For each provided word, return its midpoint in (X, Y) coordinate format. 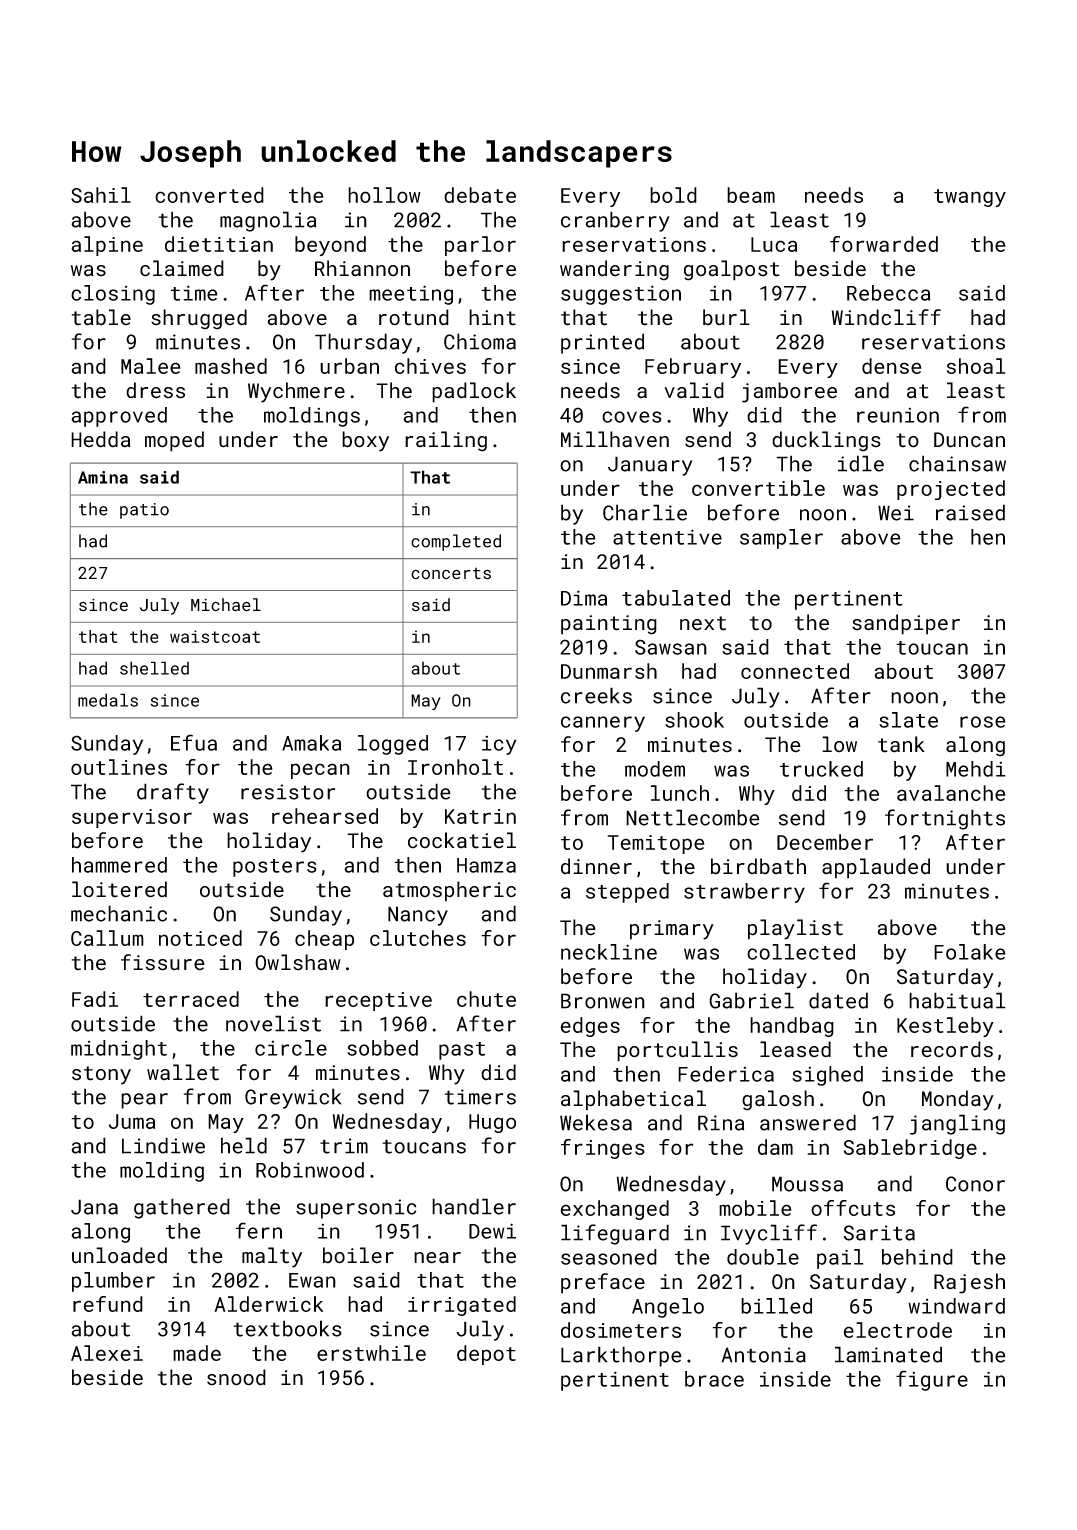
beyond (330, 246)
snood (236, 1377)
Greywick (293, 1098)
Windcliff (886, 317)
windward (956, 1306)
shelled (154, 668)
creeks (596, 695)
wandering (614, 270)
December (825, 842)
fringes (603, 1149)
